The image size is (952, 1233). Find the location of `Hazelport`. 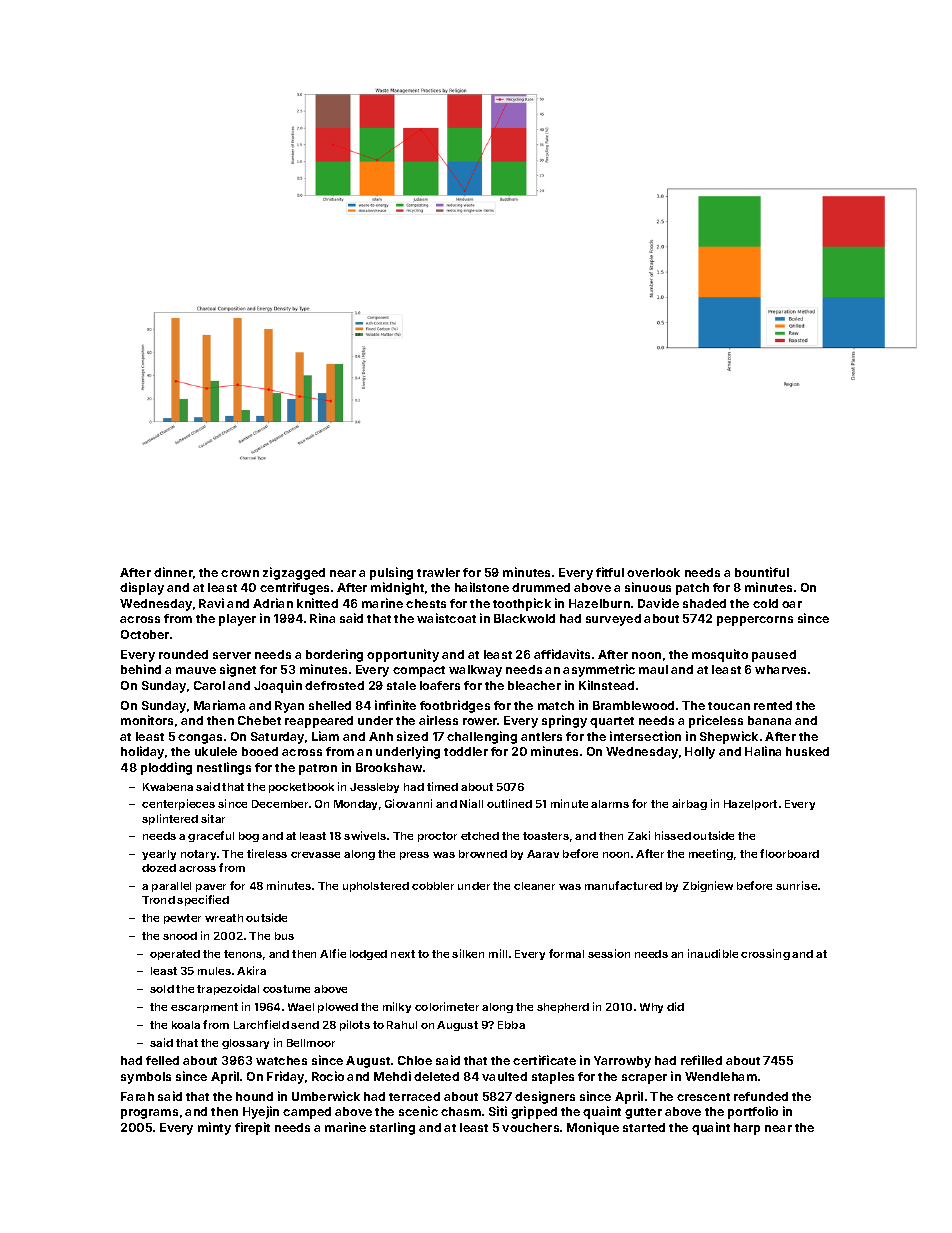

Hazelport is located at coordinates (750, 805).
